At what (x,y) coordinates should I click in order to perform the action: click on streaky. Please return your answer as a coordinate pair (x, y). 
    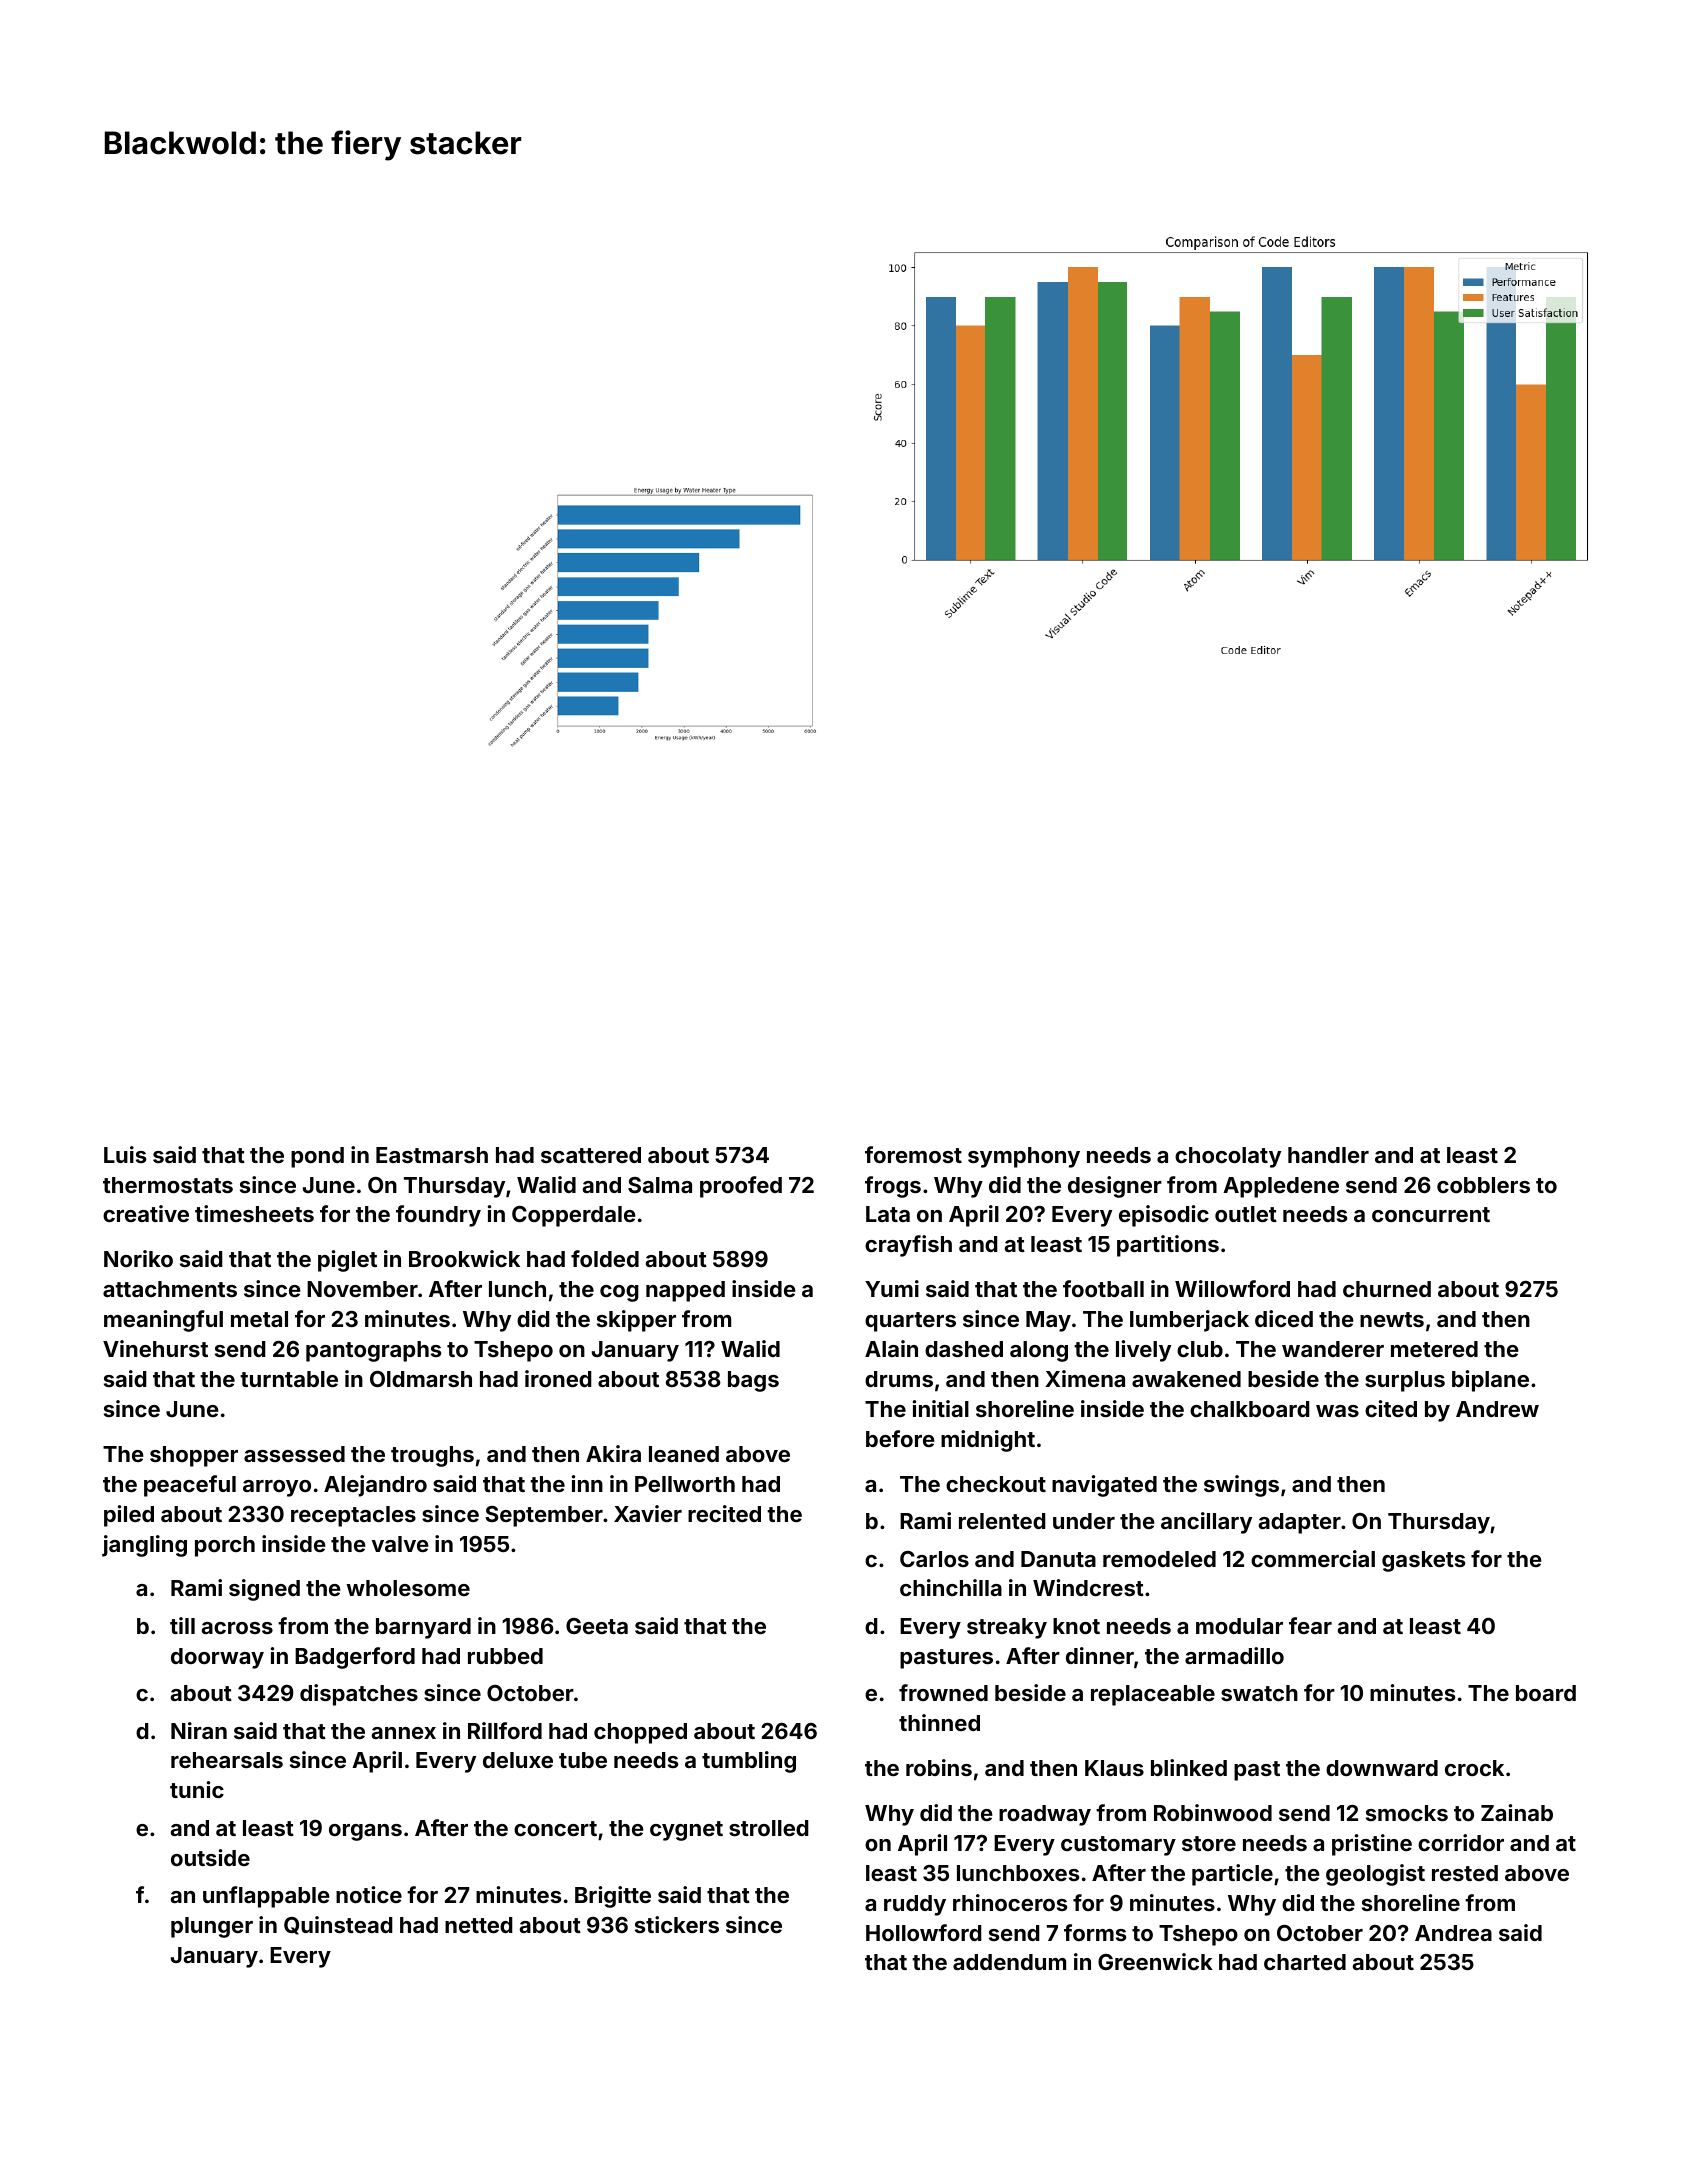
    Looking at the image, I should click on (1007, 1628).
